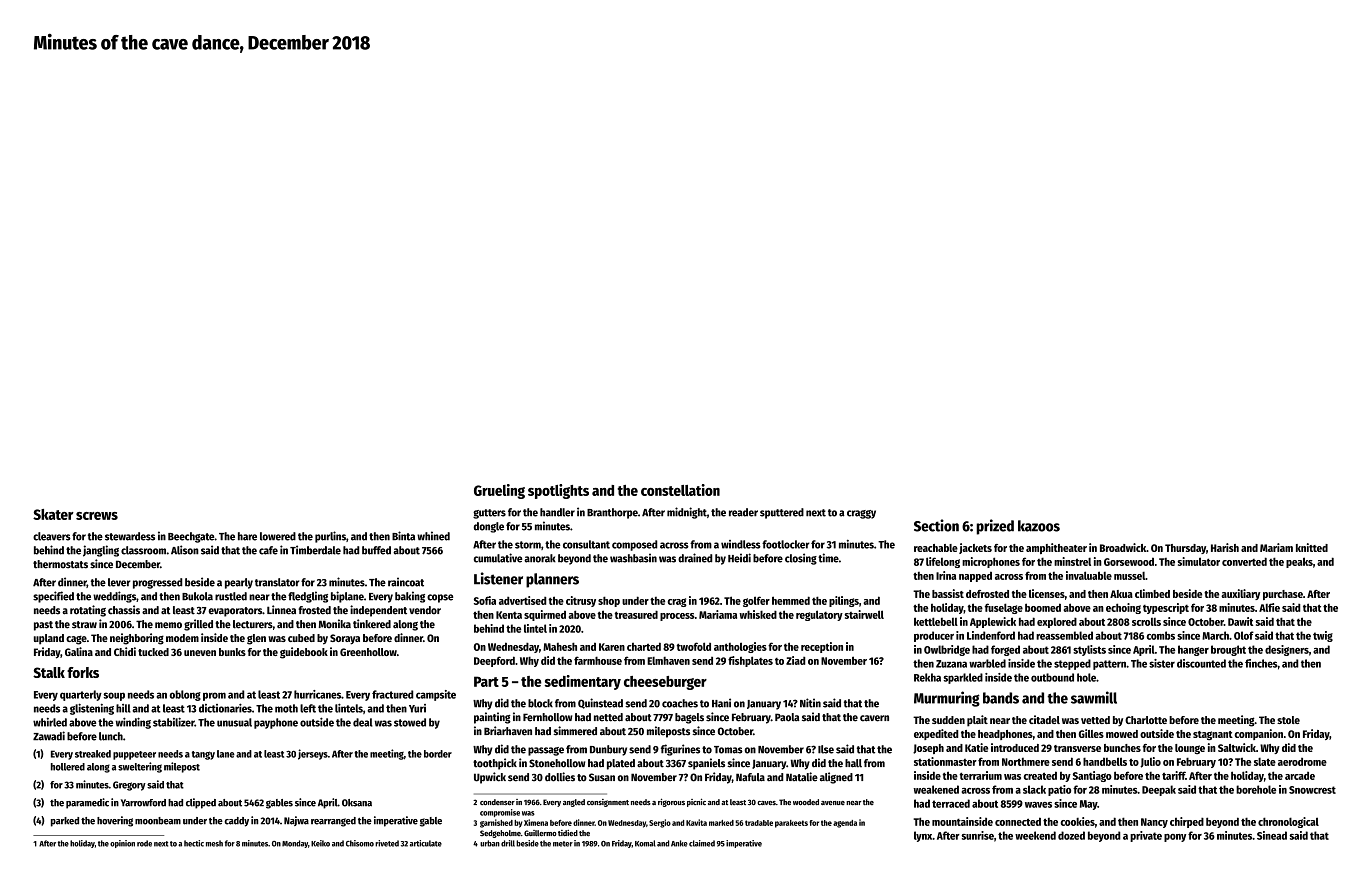  Describe the element at coordinates (68, 767) in the screenshot. I see `hollered` at that location.
